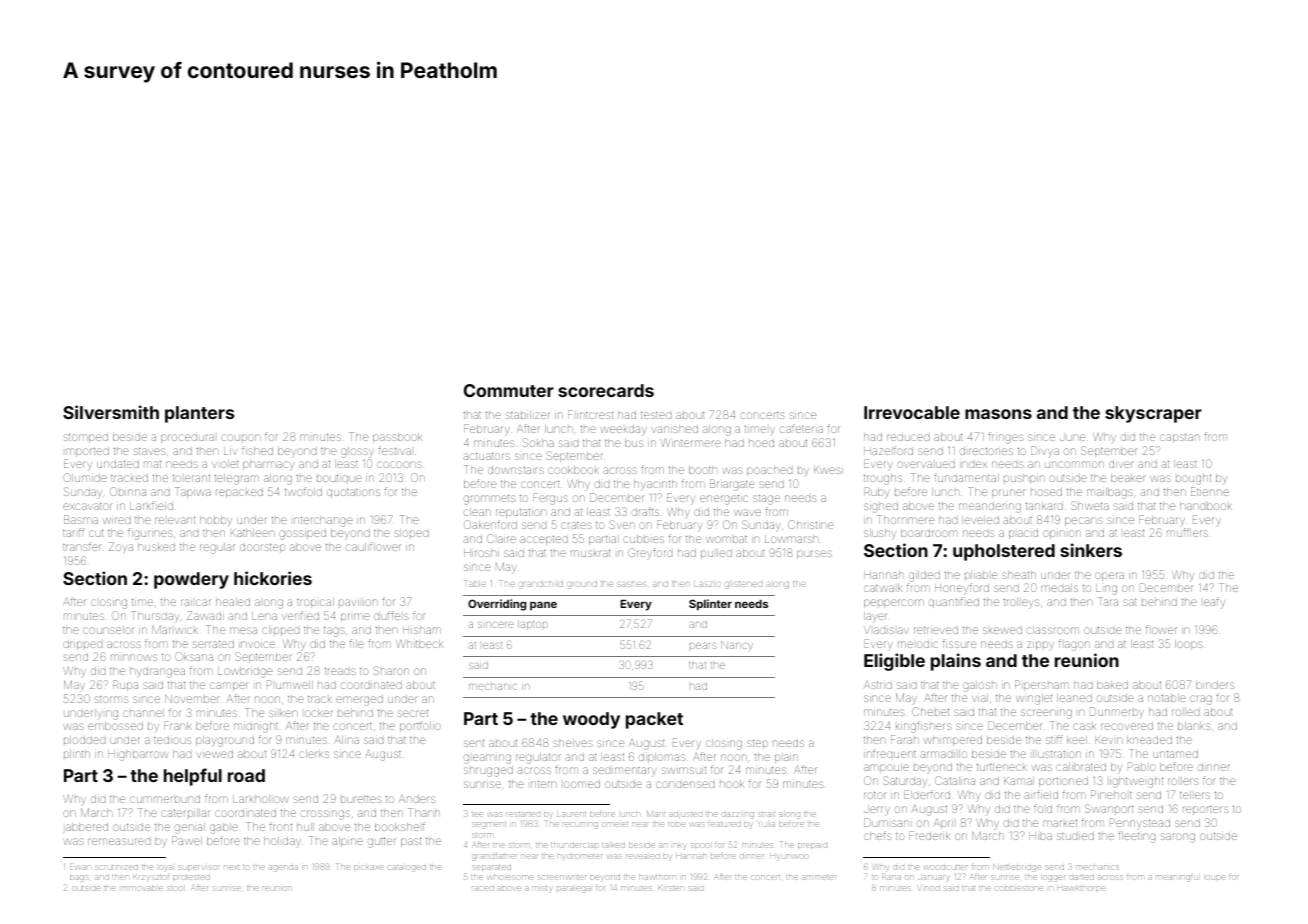 Image resolution: width=1308 pixels, height=924 pixels. I want to click on skyscraper, so click(1153, 414).
